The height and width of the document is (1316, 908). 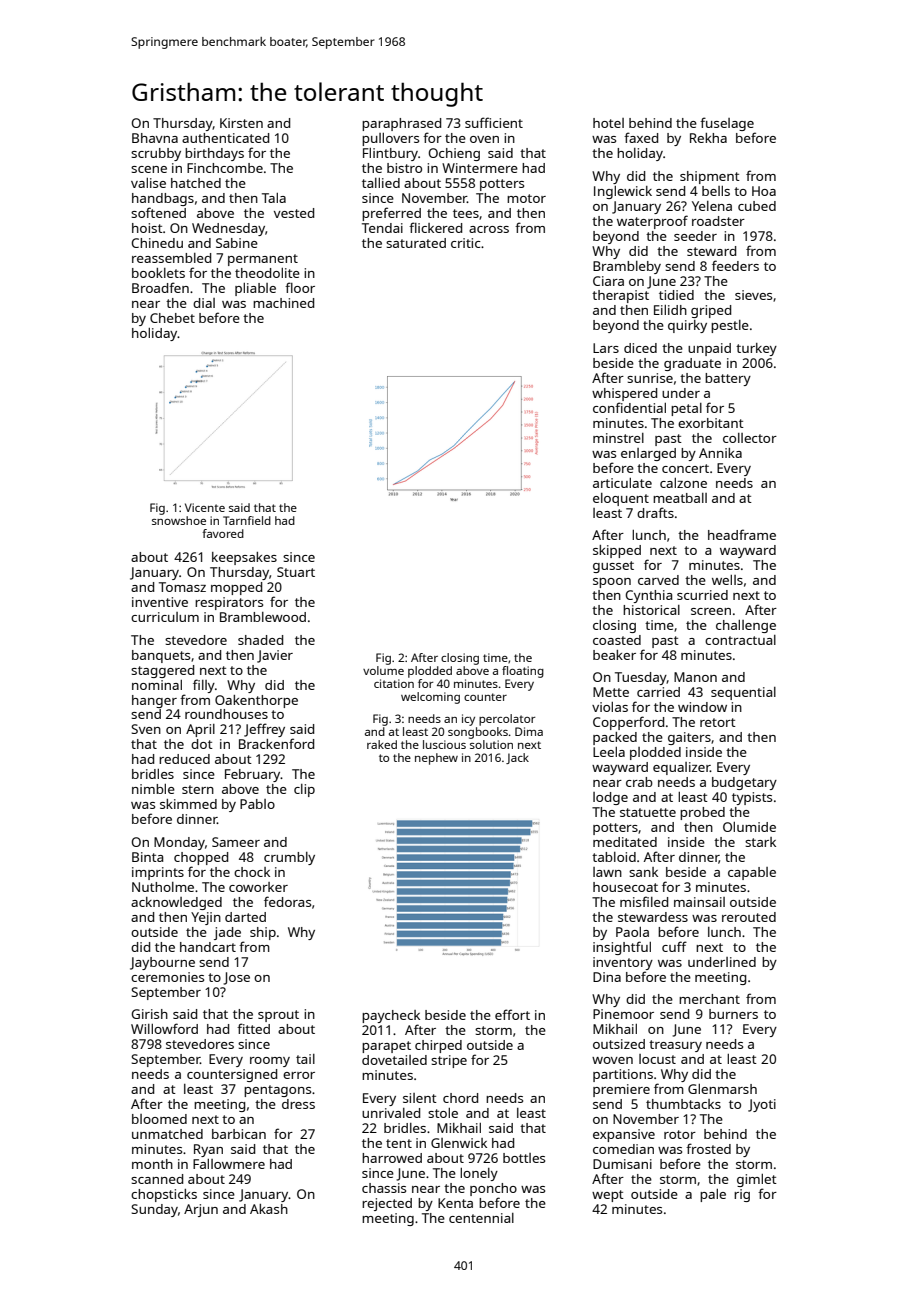 What do you see at coordinates (296, 572) in the document?
I see `Stuart` at bounding box center [296, 572].
